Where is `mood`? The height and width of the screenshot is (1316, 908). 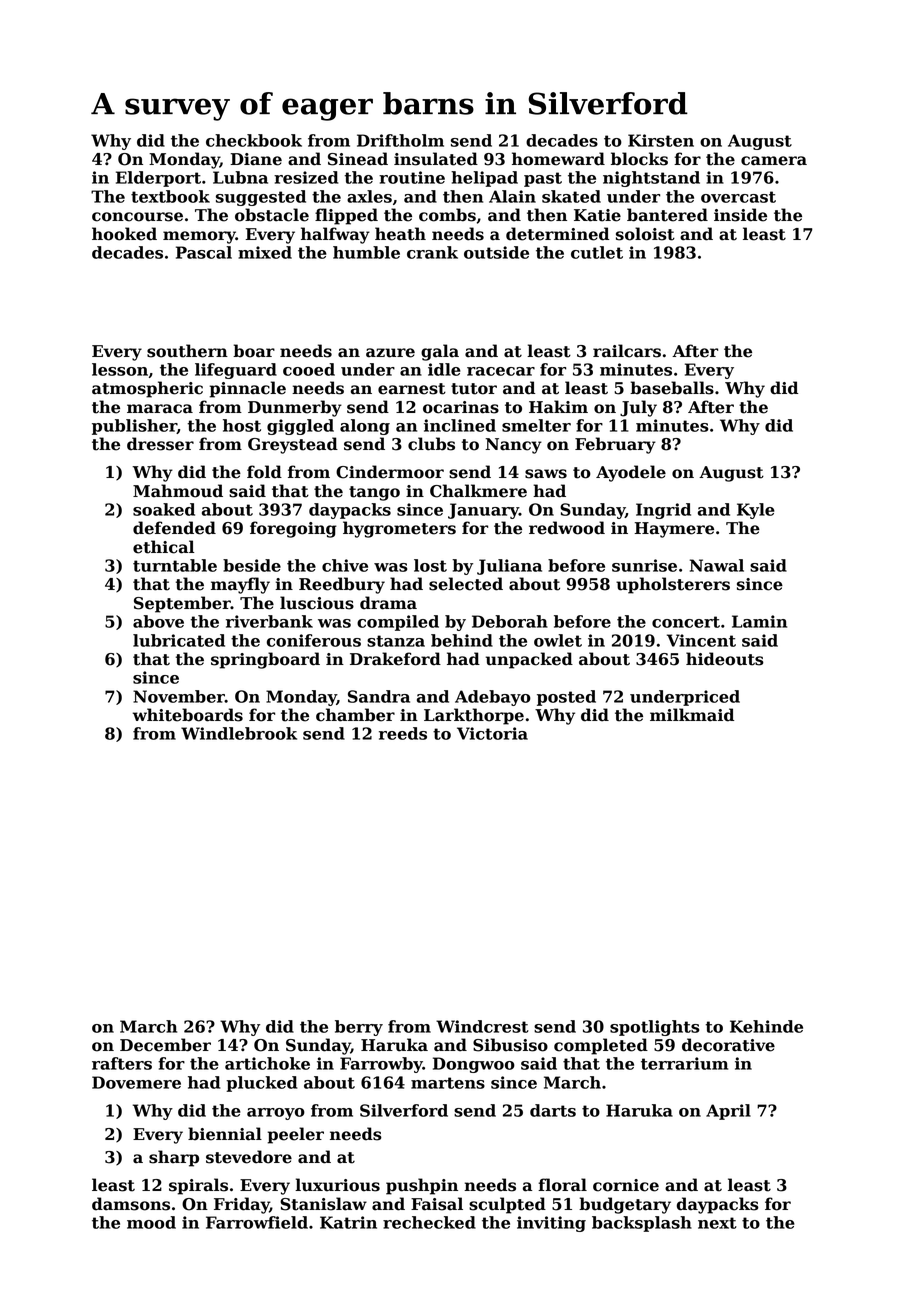
mood is located at coordinates (151, 1222).
